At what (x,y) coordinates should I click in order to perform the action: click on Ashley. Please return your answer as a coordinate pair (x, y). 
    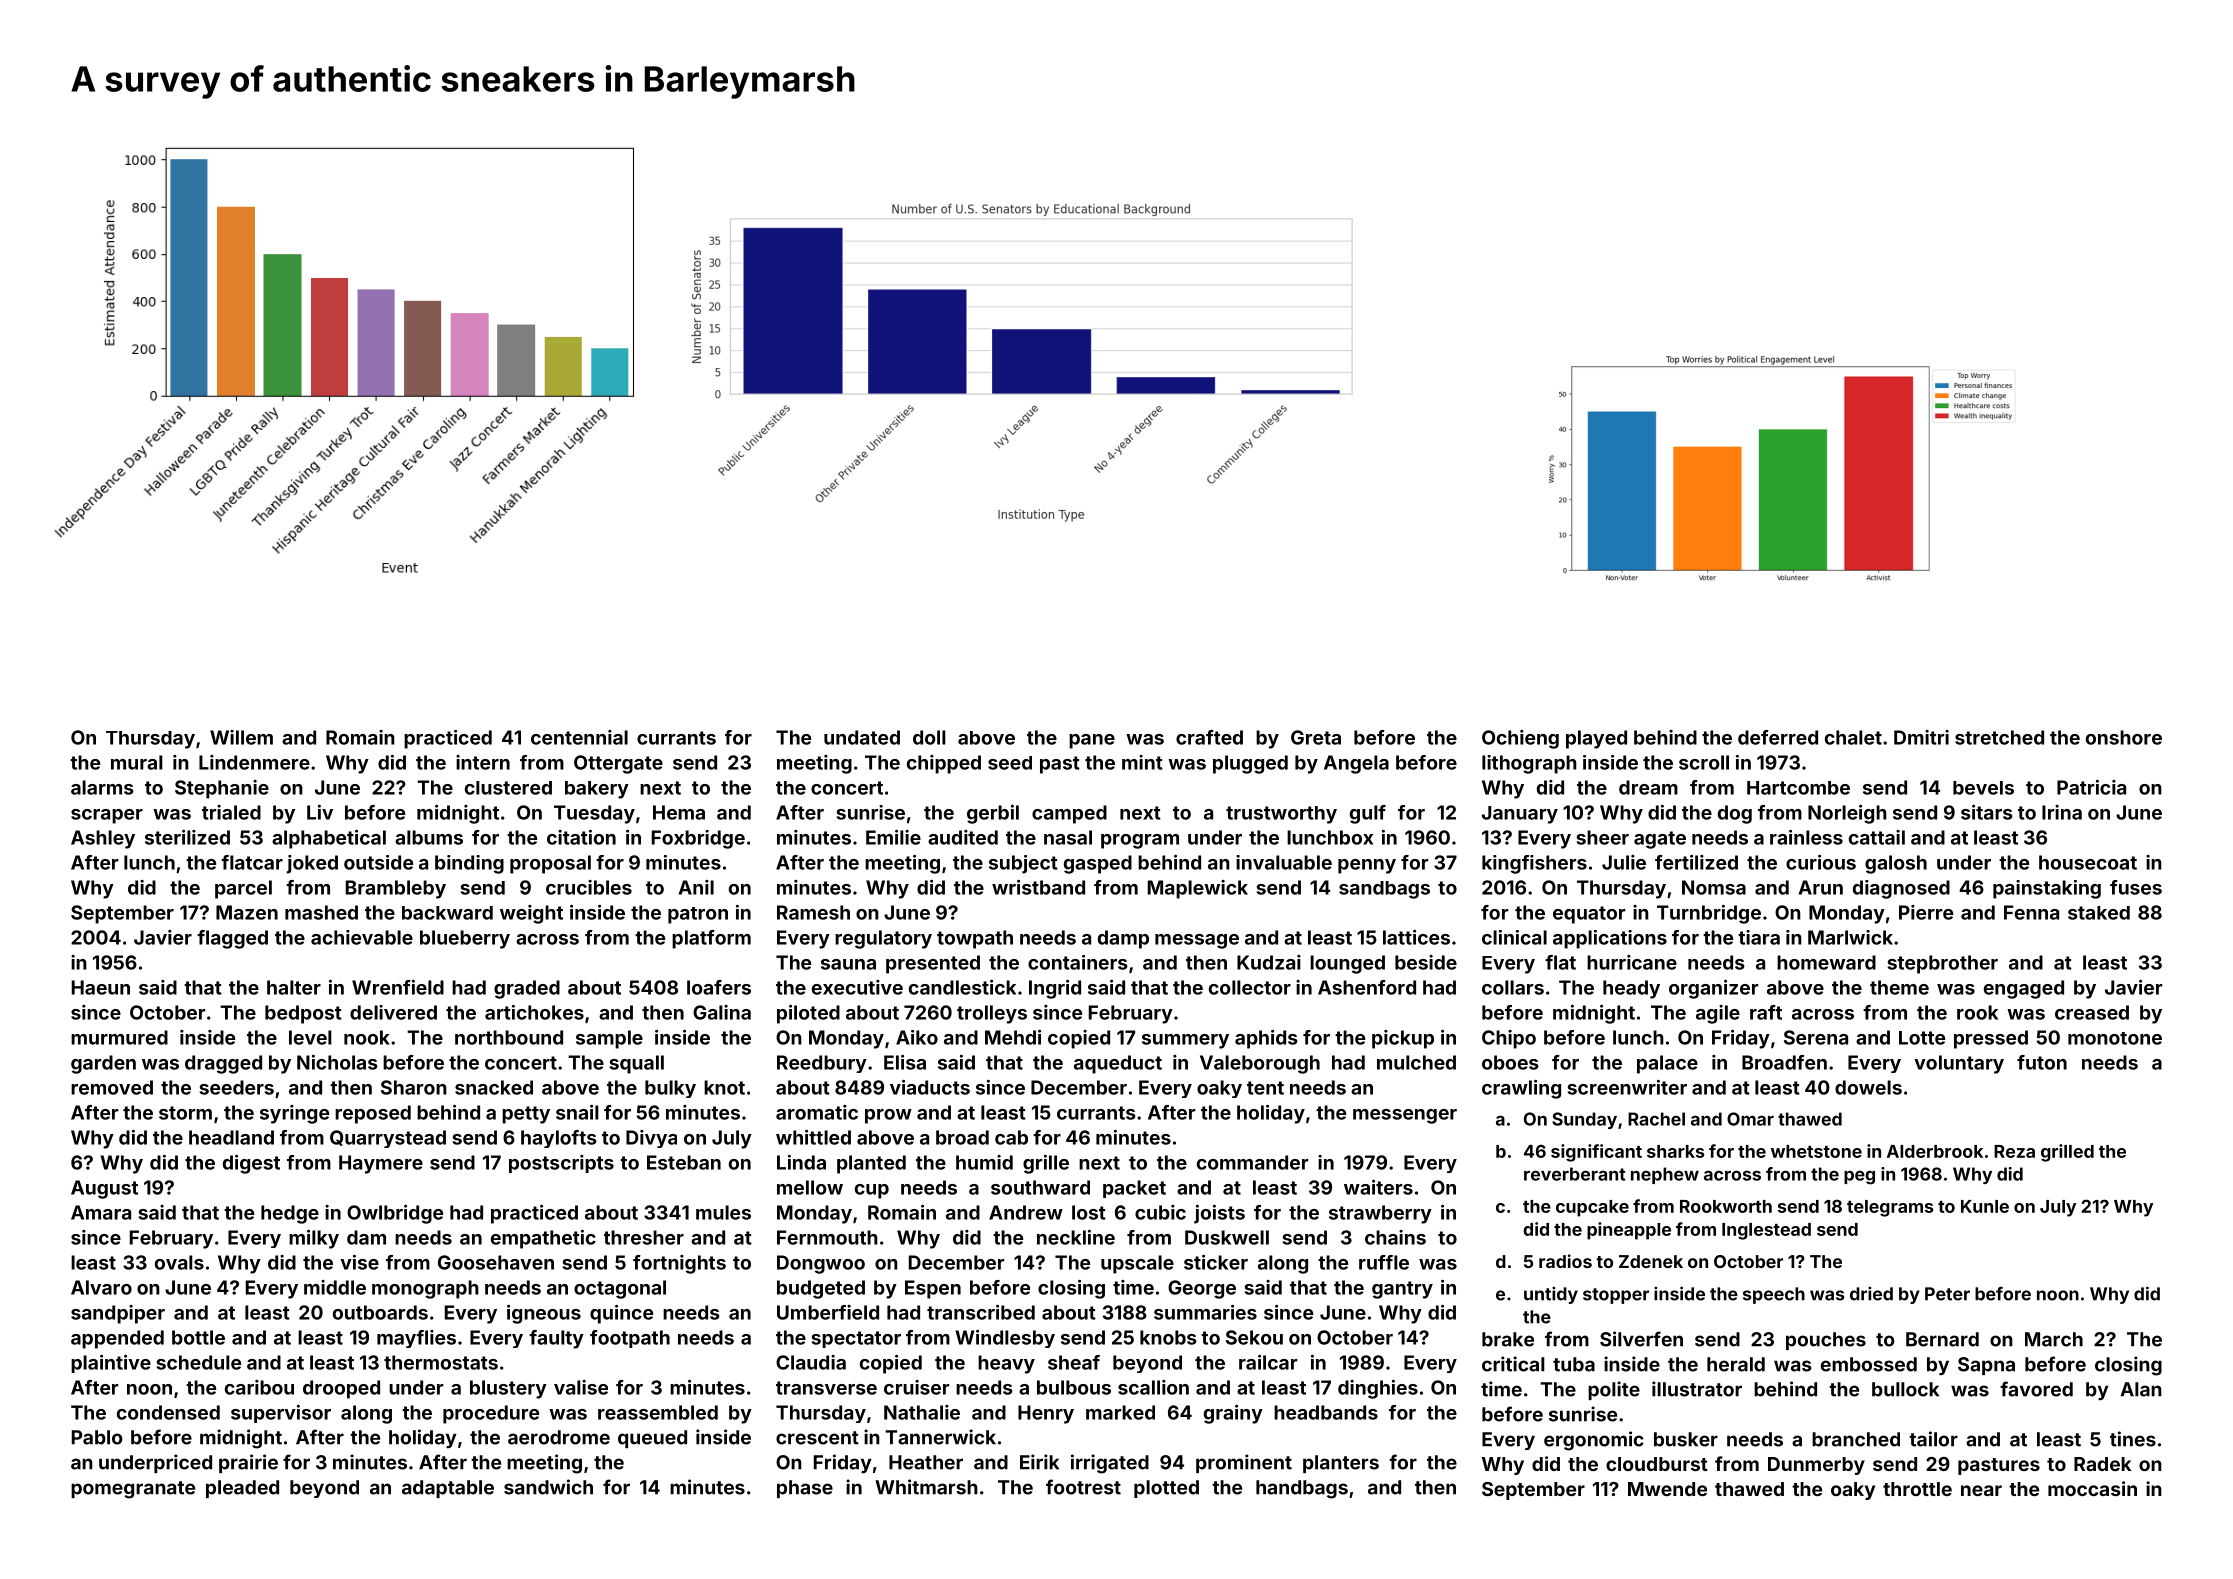
    Looking at the image, I should click on (103, 839).
